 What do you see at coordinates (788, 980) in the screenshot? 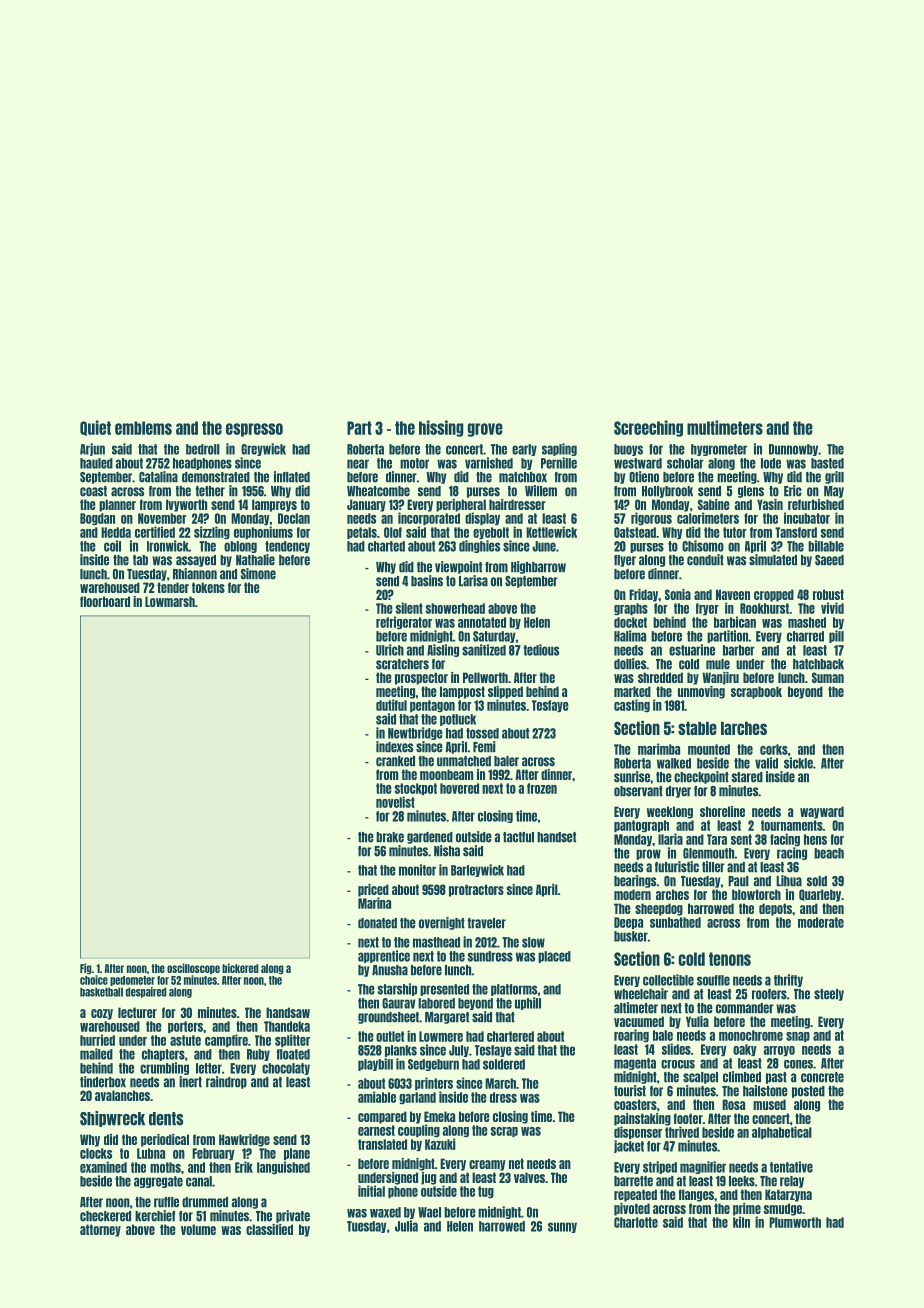
I see `thrifty` at bounding box center [788, 980].
